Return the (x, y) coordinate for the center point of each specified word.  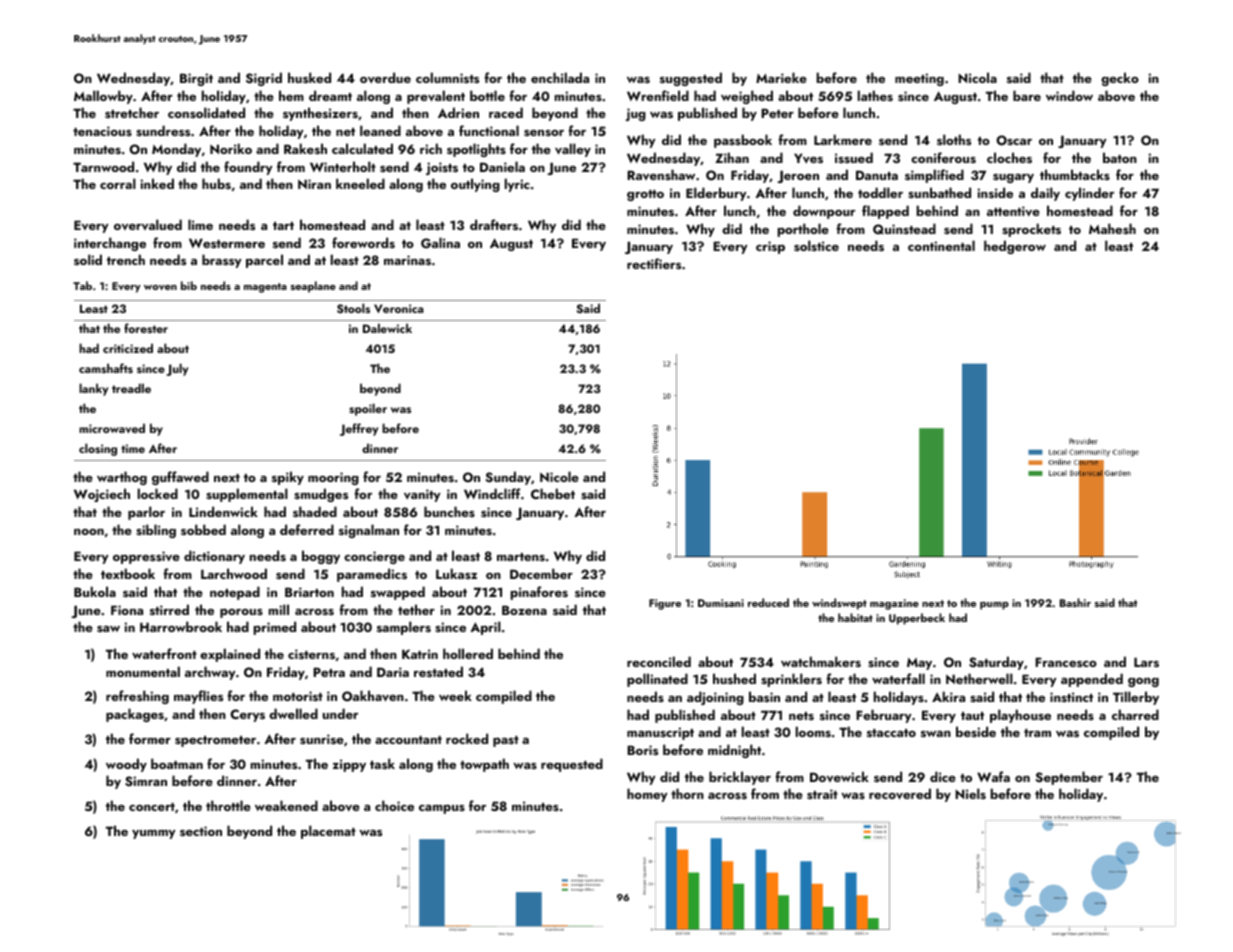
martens (521, 557)
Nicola (977, 77)
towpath (484, 765)
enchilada (560, 77)
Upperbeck (917, 619)
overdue (385, 77)
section (201, 831)
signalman (369, 531)
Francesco (1066, 662)
